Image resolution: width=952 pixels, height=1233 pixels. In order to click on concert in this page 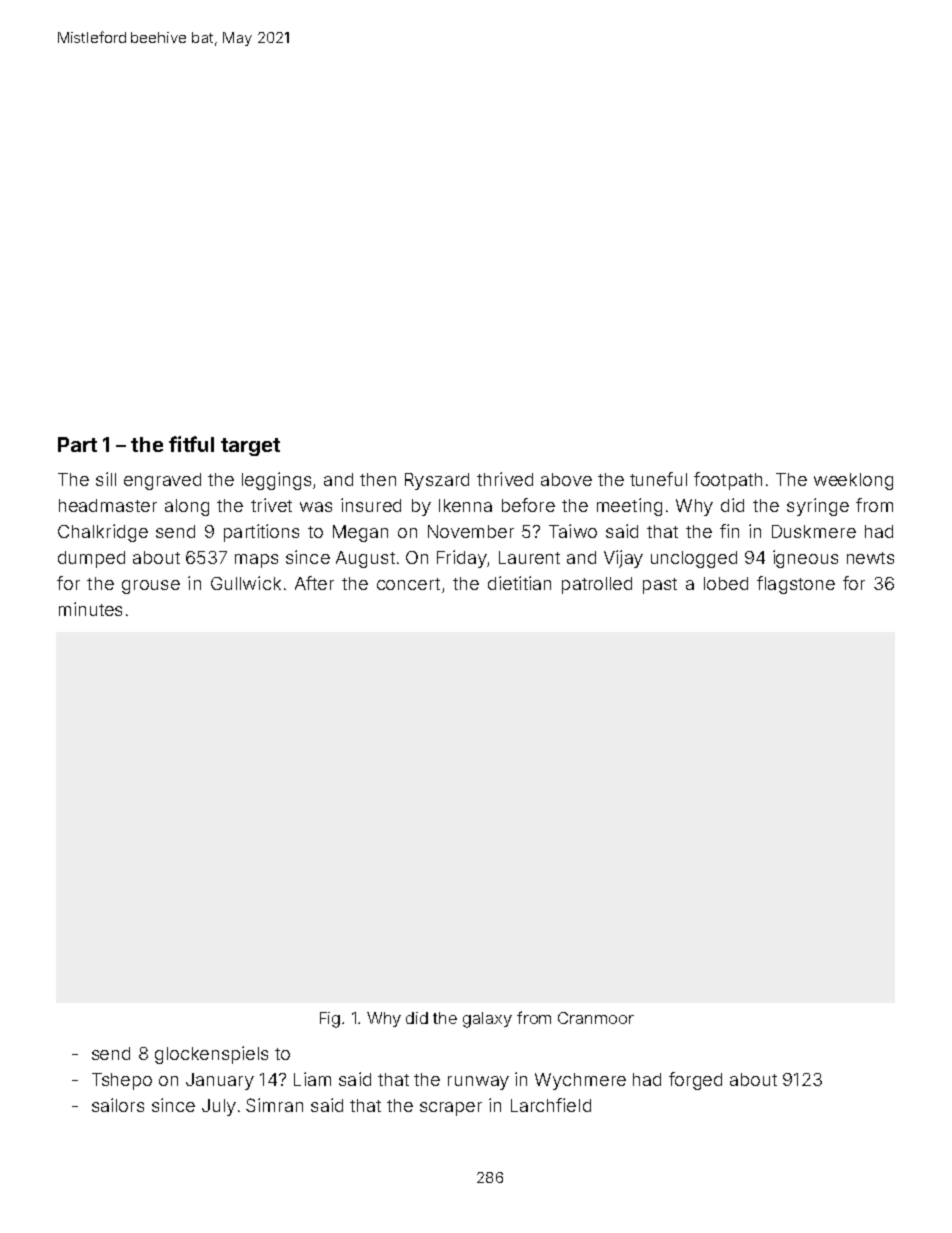, I will do `click(408, 584)`.
